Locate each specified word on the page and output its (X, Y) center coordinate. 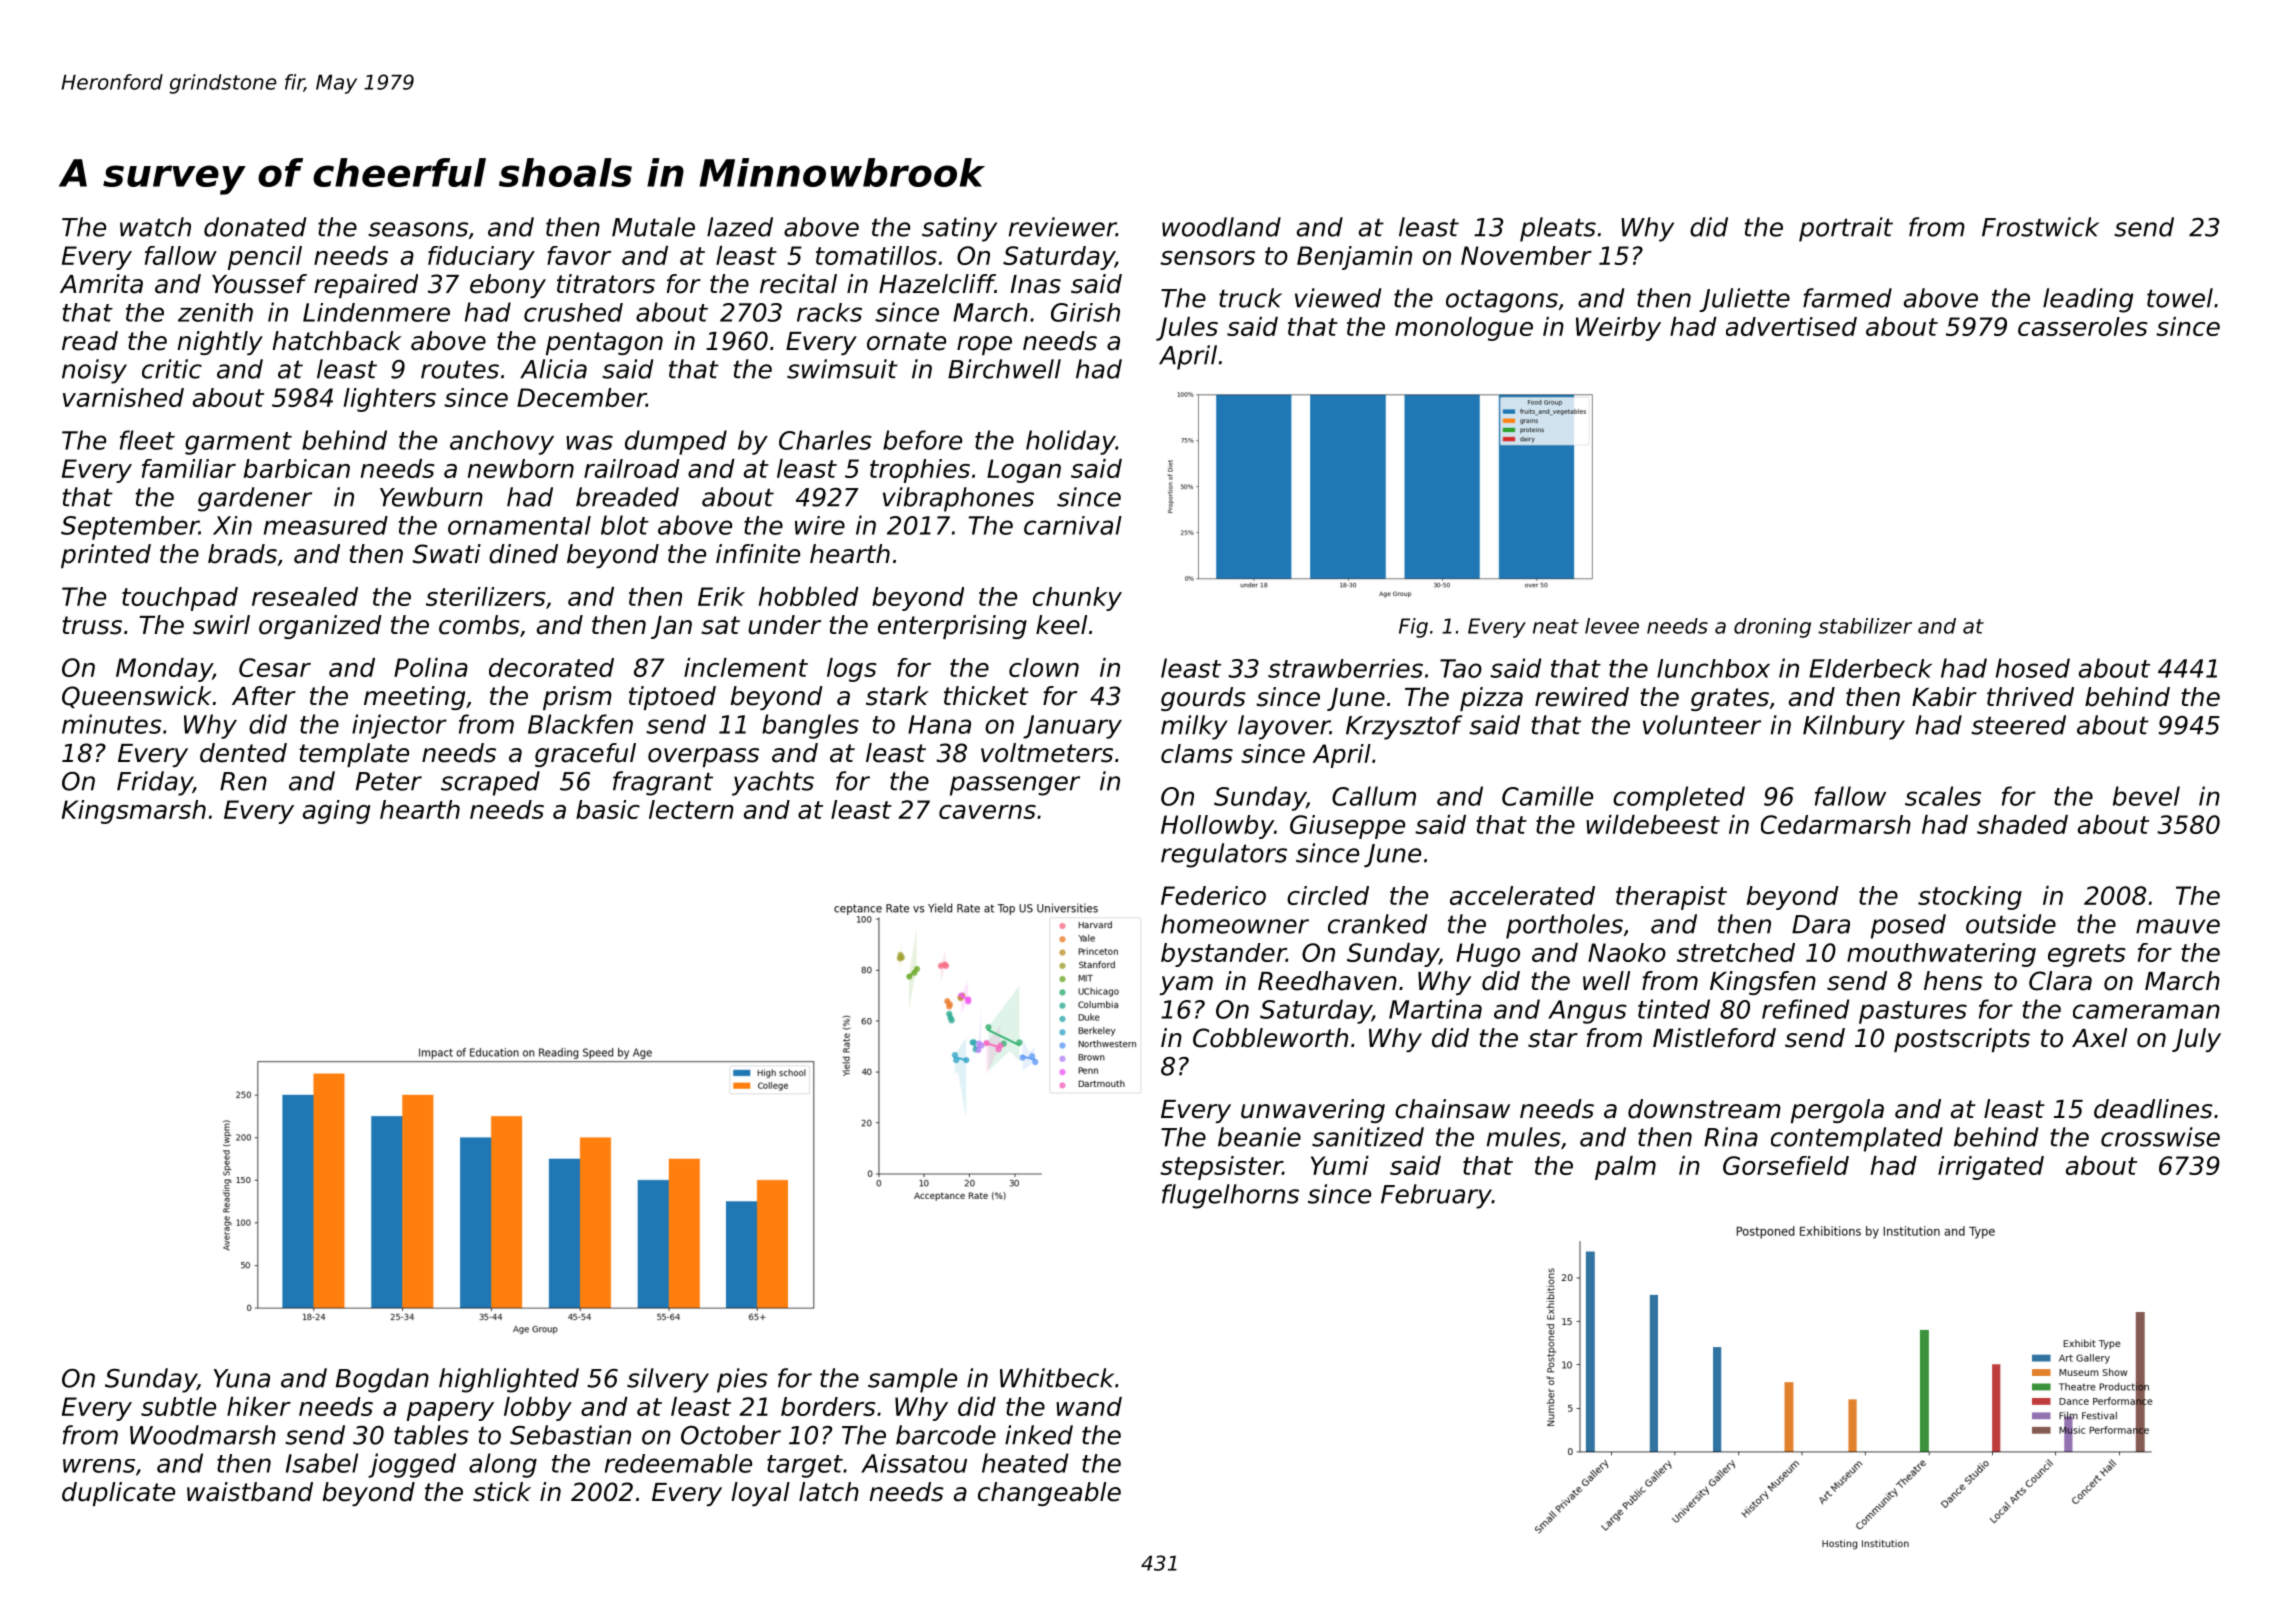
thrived (2030, 697)
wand (1089, 1406)
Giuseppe (1347, 827)
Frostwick (2040, 227)
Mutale (653, 227)
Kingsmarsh (134, 812)
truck (1250, 298)
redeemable (678, 1463)
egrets (2087, 955)
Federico (1213, 895)
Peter (389, 781)
